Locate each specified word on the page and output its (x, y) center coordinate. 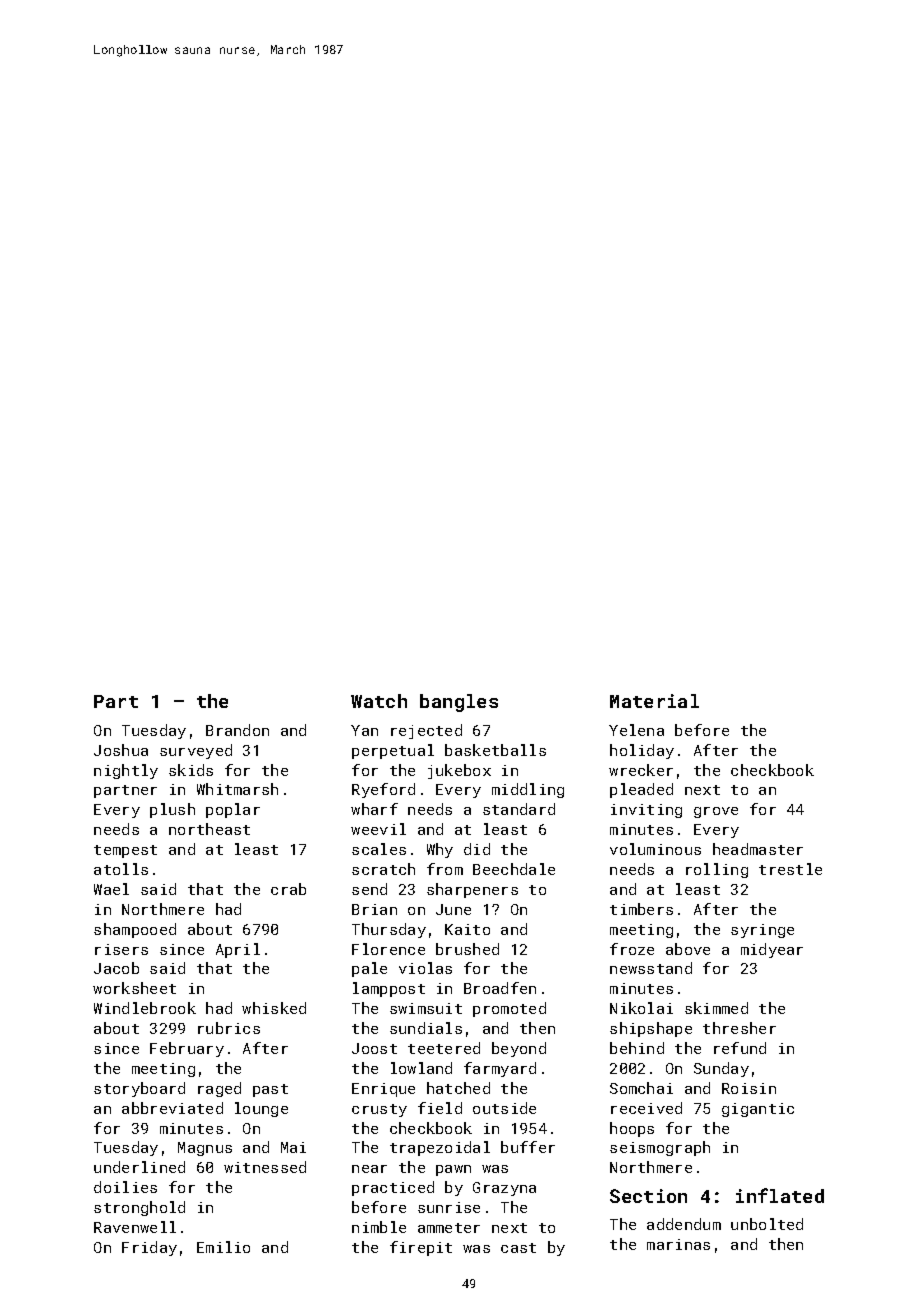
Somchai (641, 1088)
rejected (426, 731)
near (369, 1169)
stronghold (139, 1208)
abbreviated (172, 1108)
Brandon (237, 730)
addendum (684, 1224)
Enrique (383, 1090)
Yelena (636, 730)
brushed (467, 949)
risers (121, 949)
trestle (790, 869)
